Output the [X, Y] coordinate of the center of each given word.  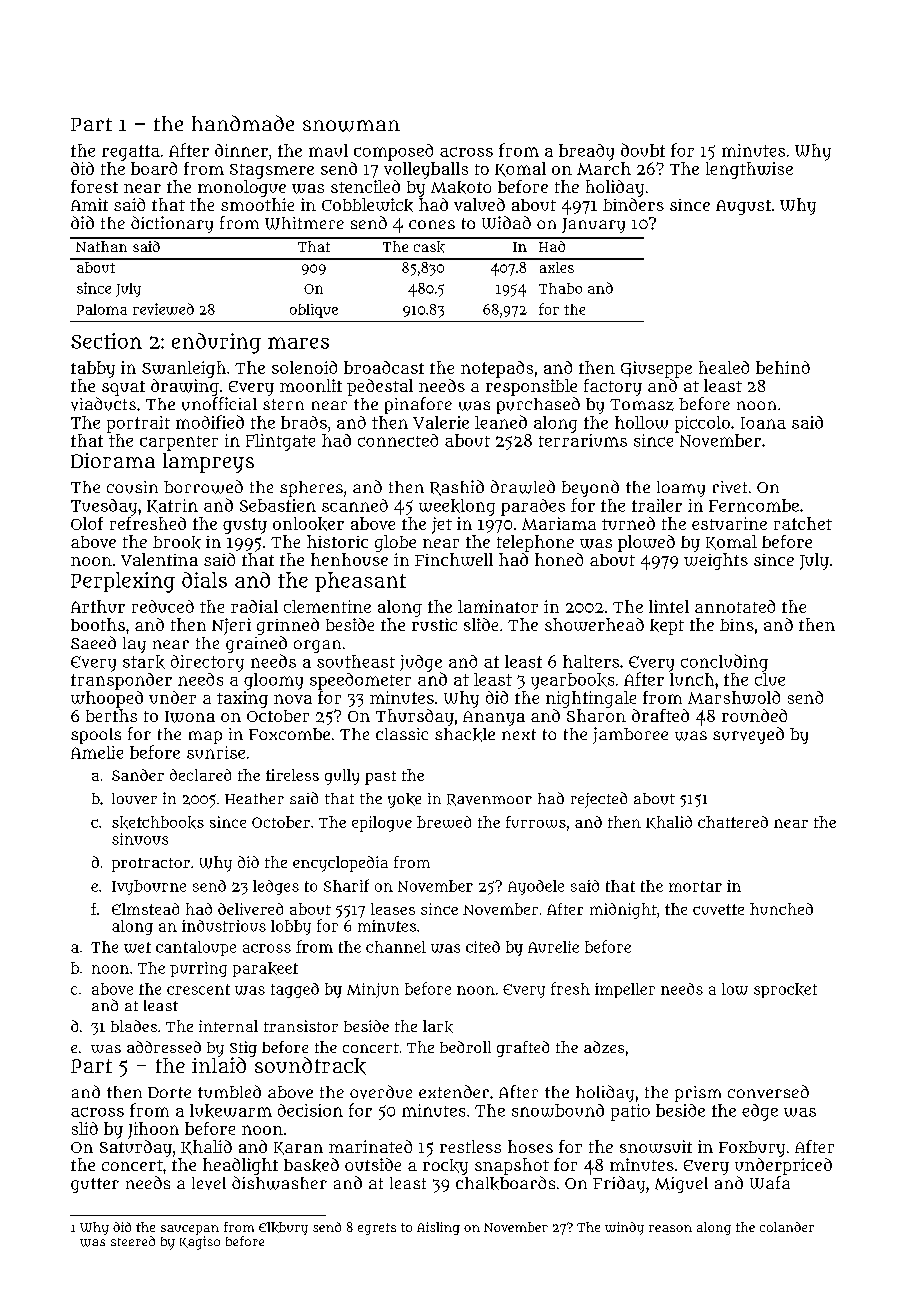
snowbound [558, 1110]
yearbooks [572, 681]
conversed [768, 1091]
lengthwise [749, 170]
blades [134, 1026]
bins [737, 625]
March [604, 168]
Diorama [113, 460]
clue [770, 679]
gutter [95, 1185]
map [205, 737]
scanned [355, 505]
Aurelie [553, 947]
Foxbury [752, 1149]
